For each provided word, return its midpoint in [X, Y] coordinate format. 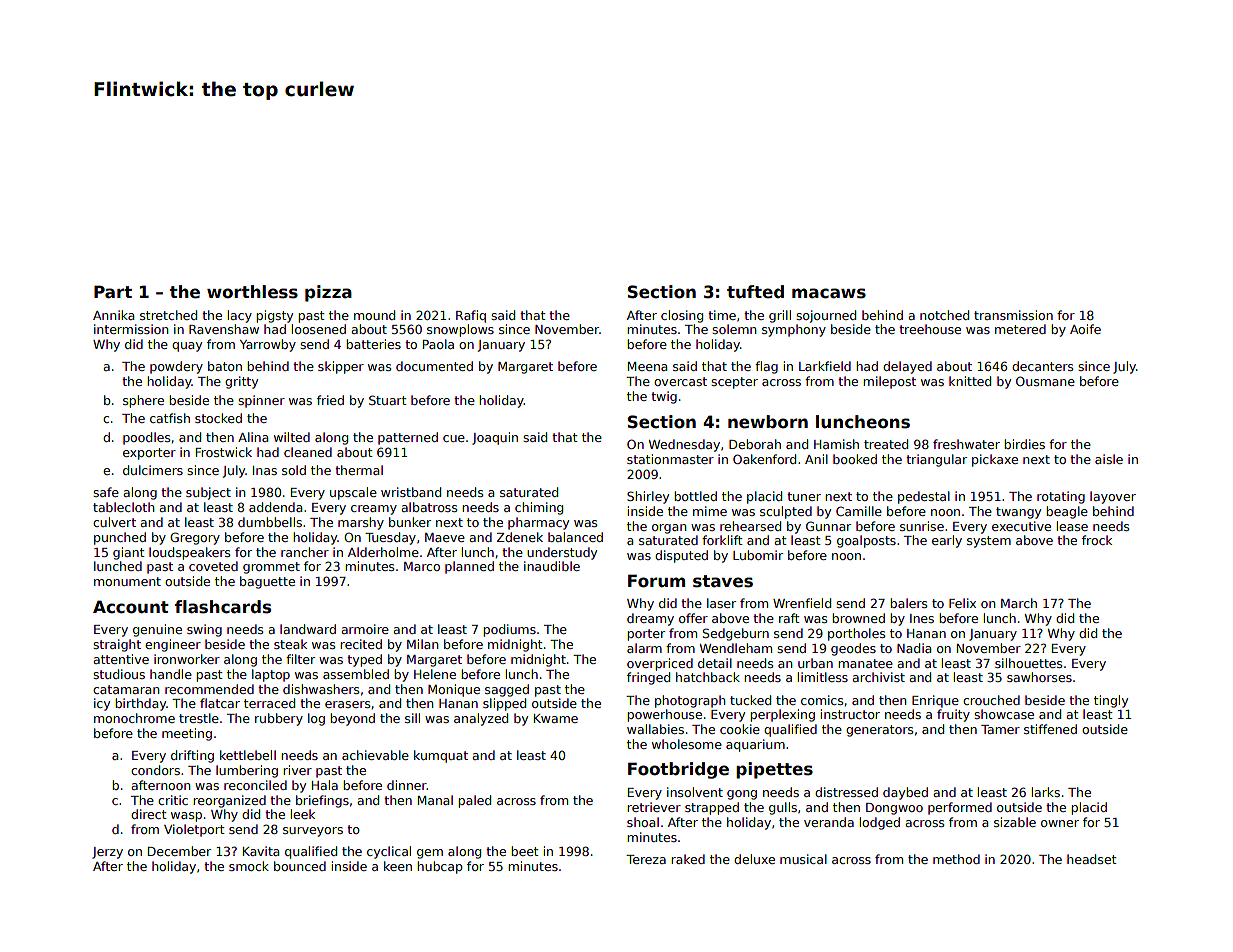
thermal [359, 470]
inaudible [552, 566]
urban [815, 663]
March [1019, 603]
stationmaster [670, 459]
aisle [1109, 459]
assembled [356, 674]
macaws [829, 293]
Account [131, 607]
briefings [322, 801]
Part [113, 292]
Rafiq [471, 316]
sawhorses [1039, 677]
